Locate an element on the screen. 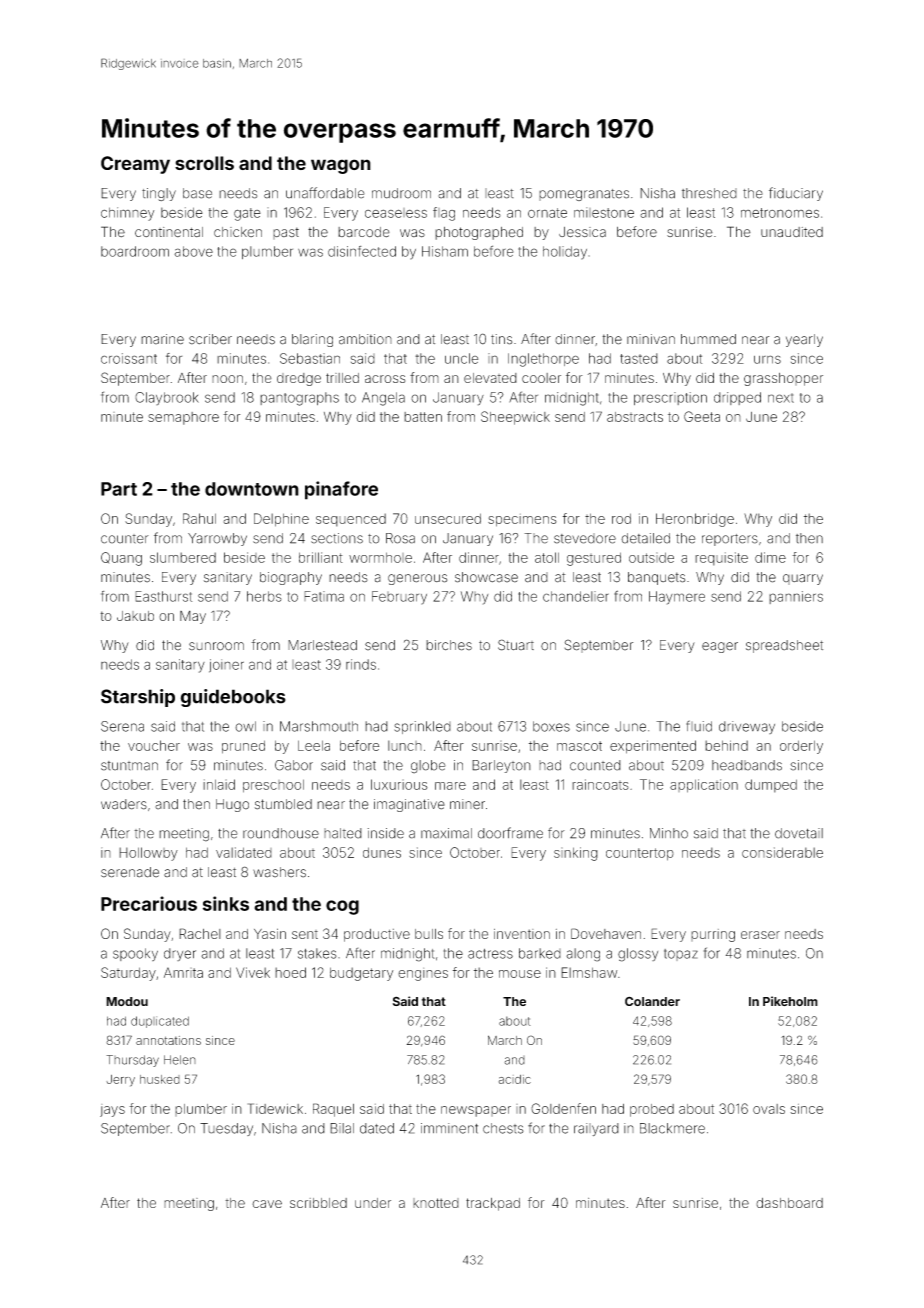 Image resolution: width=924 pixels, height=1308 pixels. railyard is located at coordinates (596, 1129).
